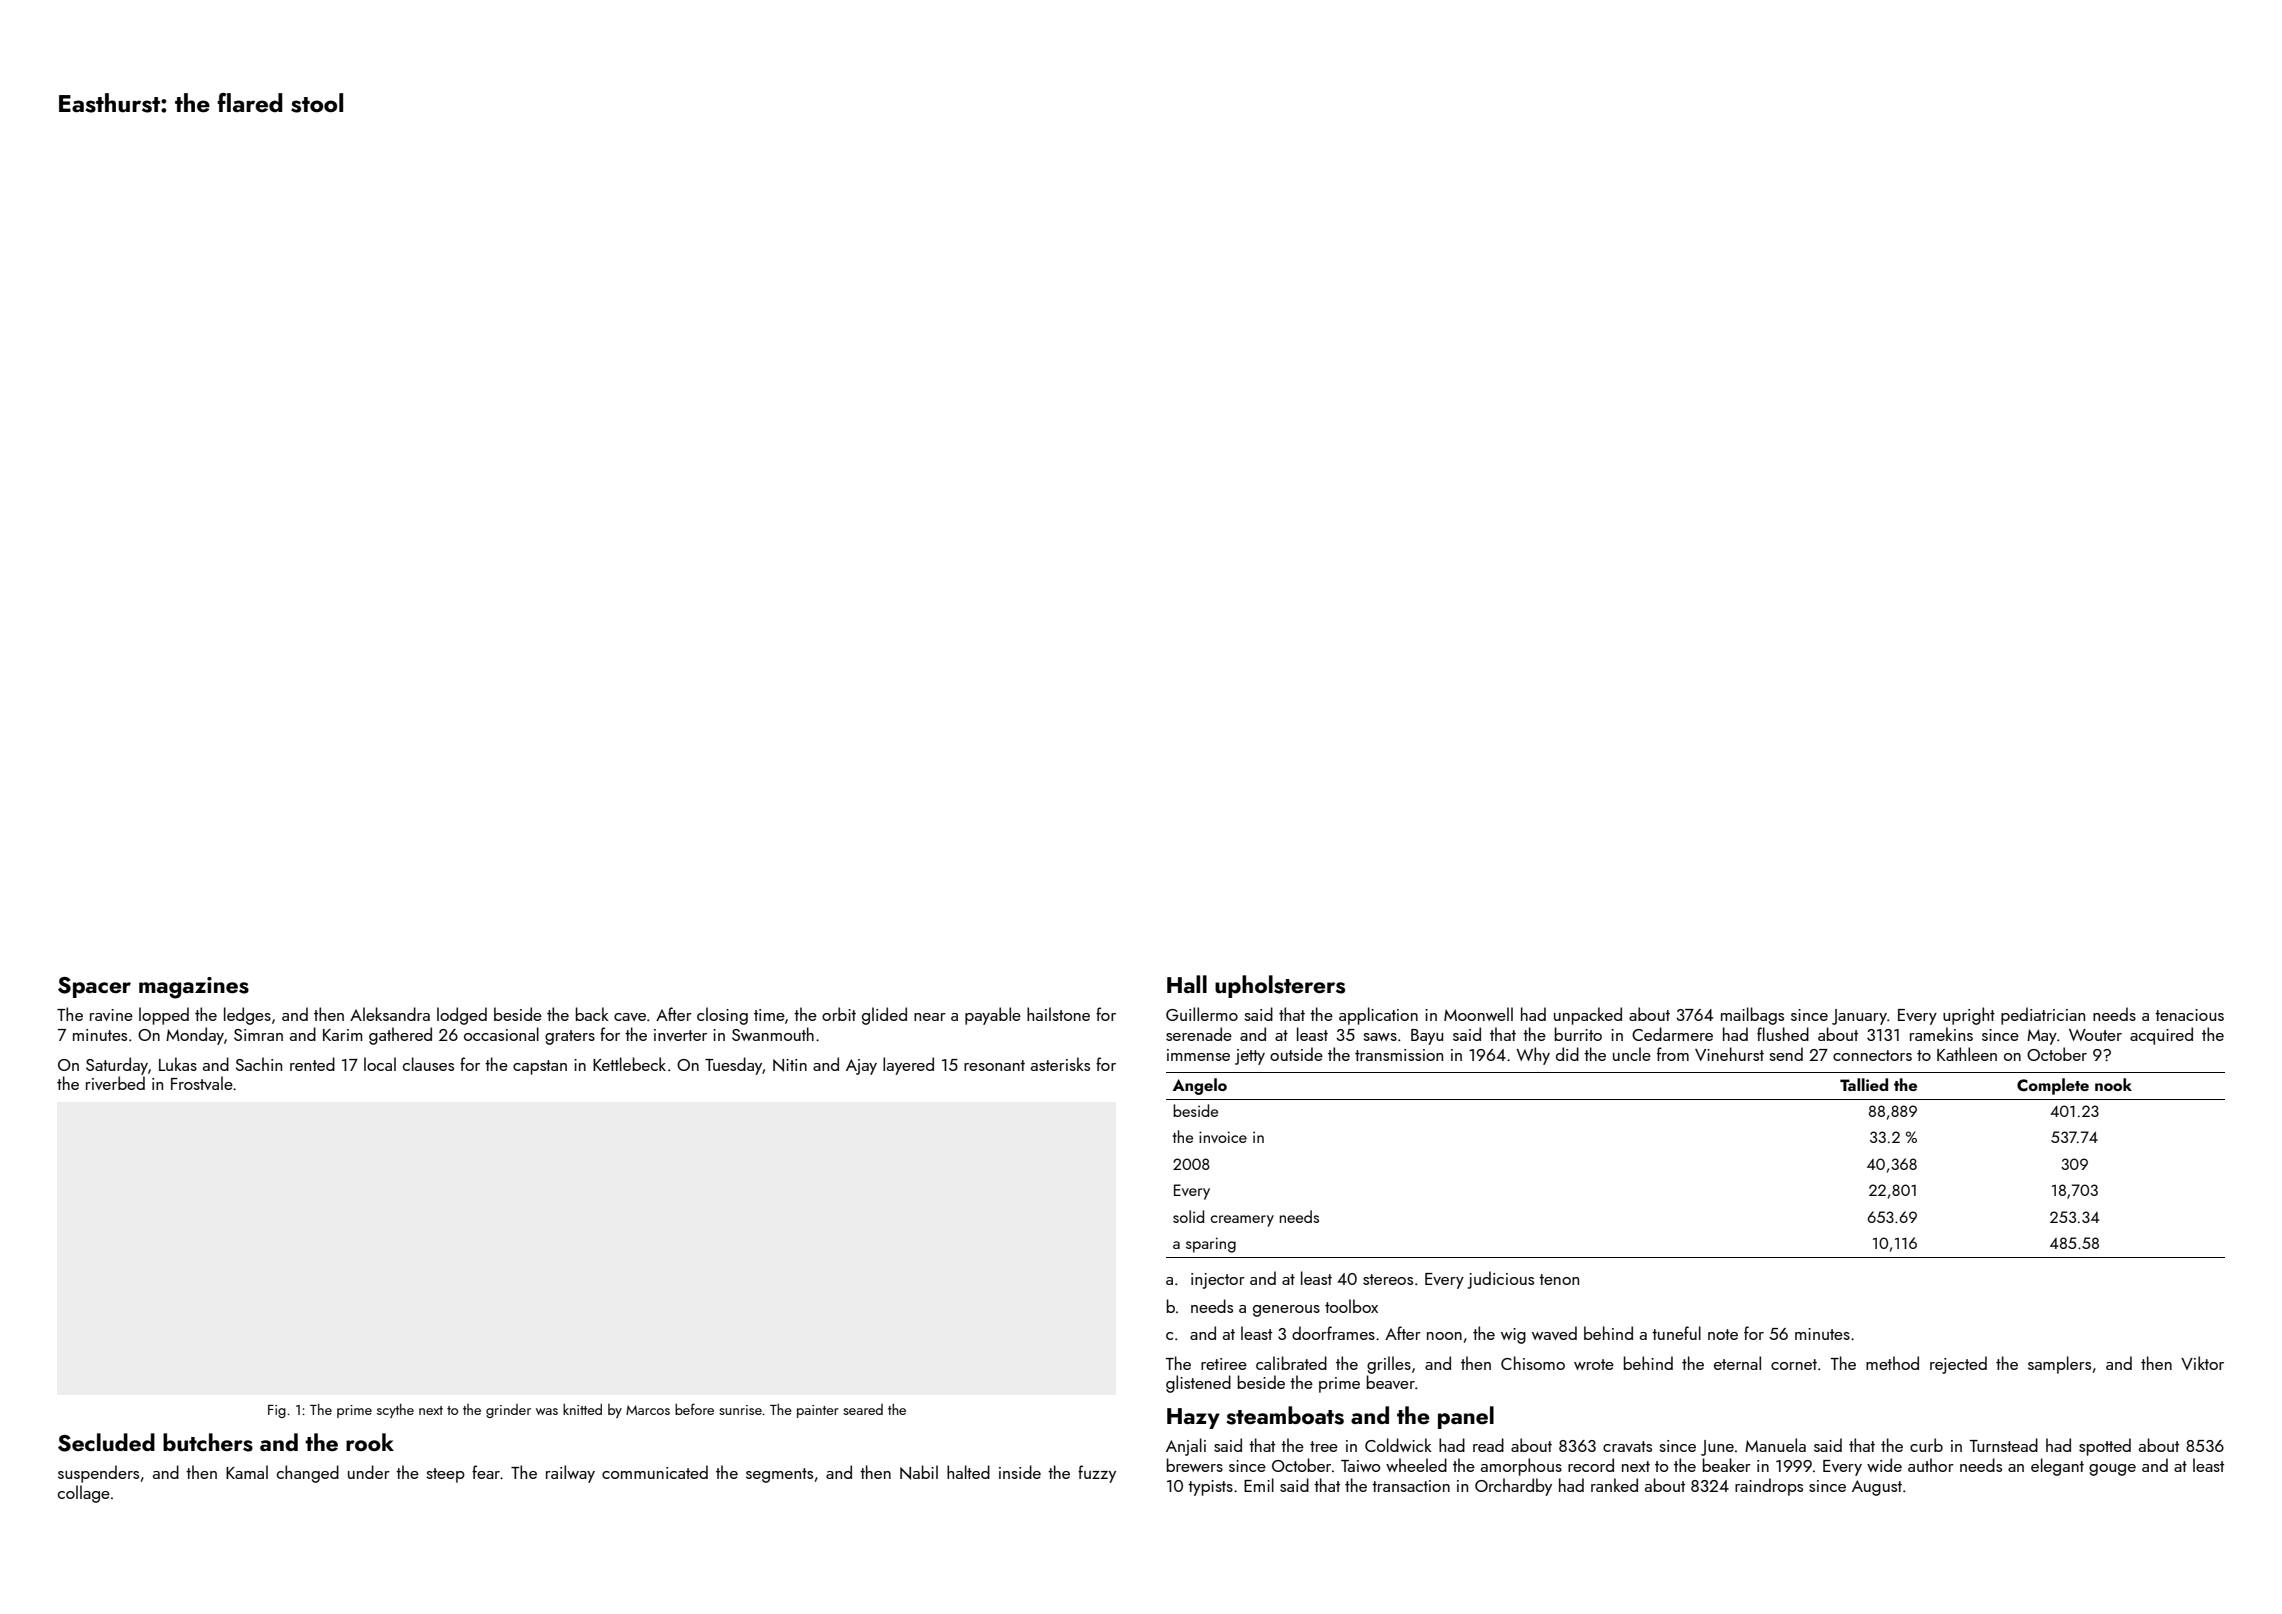  I want to click on steamboats, so click(1285, 1415).
